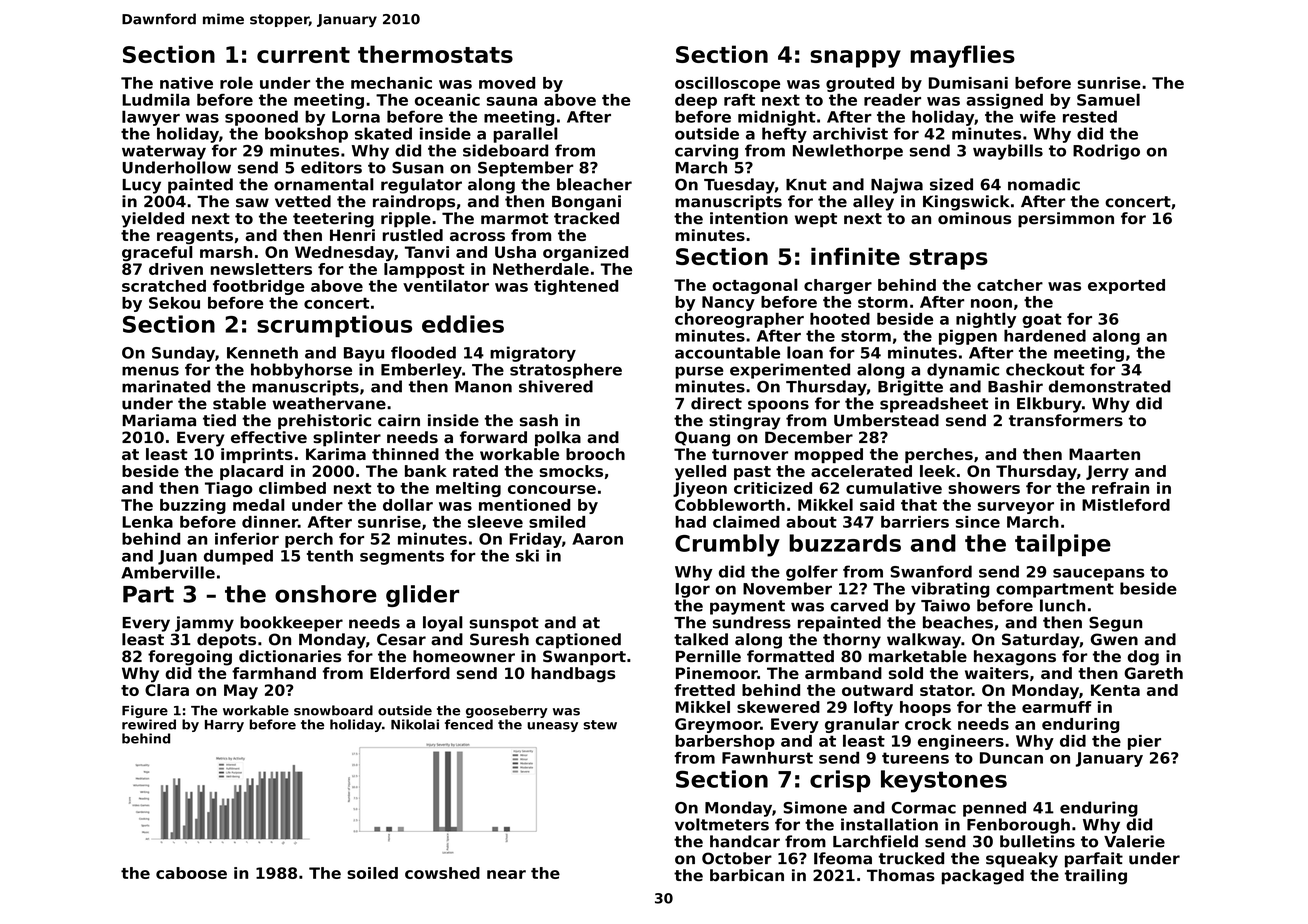  What do you see at coordinates (1106, 152) in the screenshot?
I see `Rodrigo` at bounding box center [1106, 152].
